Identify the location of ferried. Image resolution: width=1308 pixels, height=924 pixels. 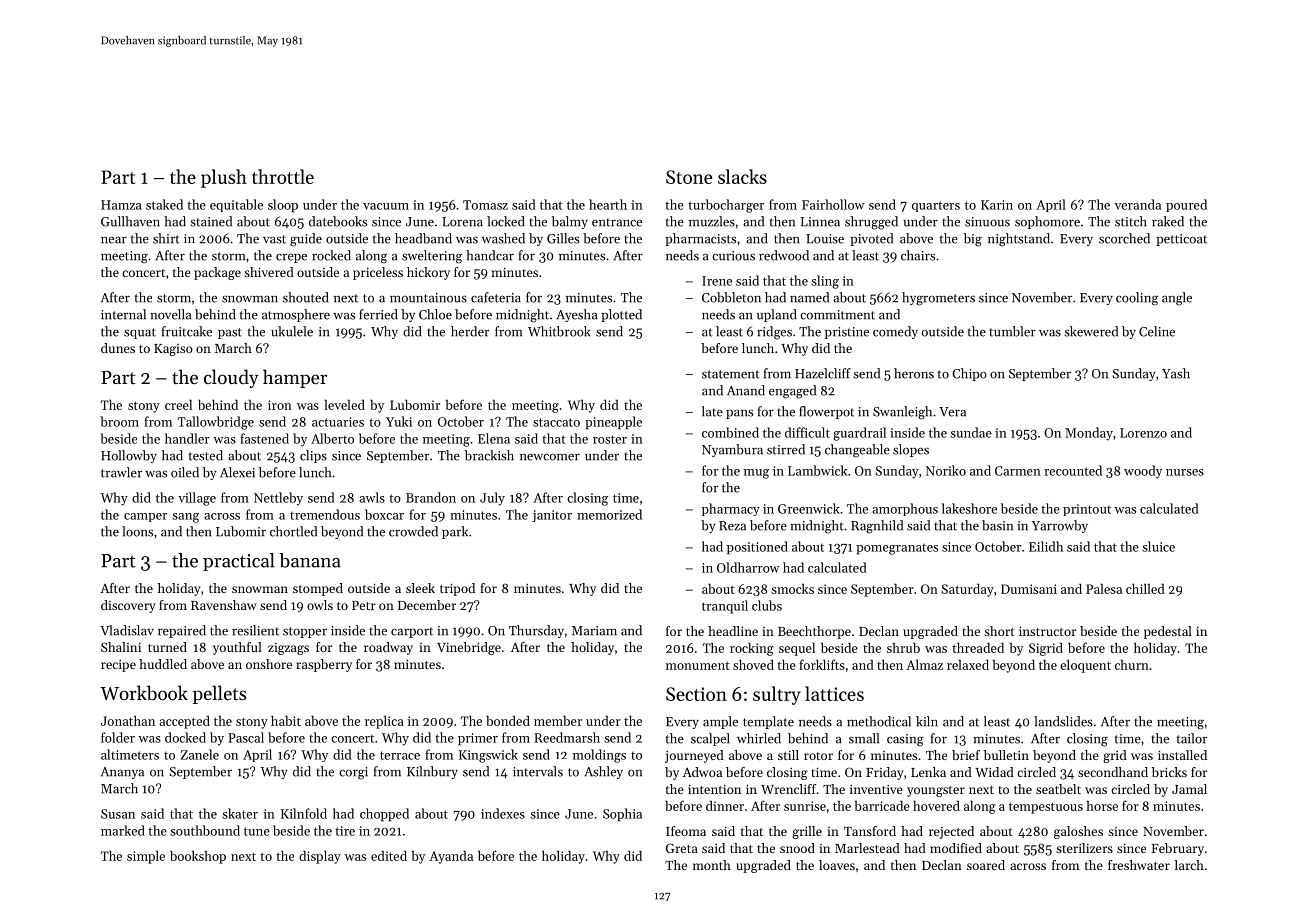
(378, 314).
